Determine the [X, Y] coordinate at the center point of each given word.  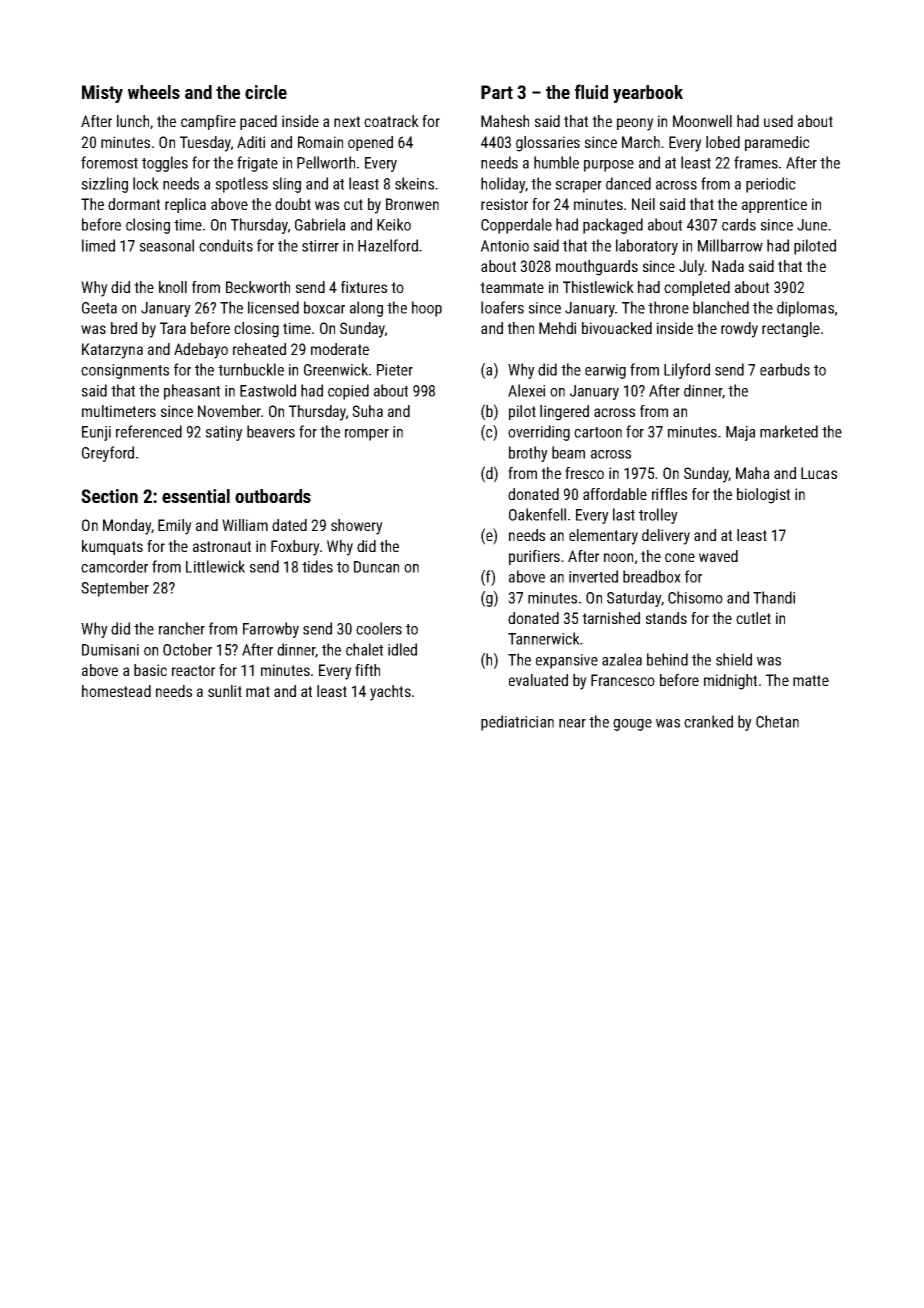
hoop [427, 309]
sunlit [225, 691]
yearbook [648, 94]
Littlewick [215, 566]
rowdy [739, 330]
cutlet [753, 618]
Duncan [376, 567]
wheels [154, 92]
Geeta [99, 308]
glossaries [548, 144]
